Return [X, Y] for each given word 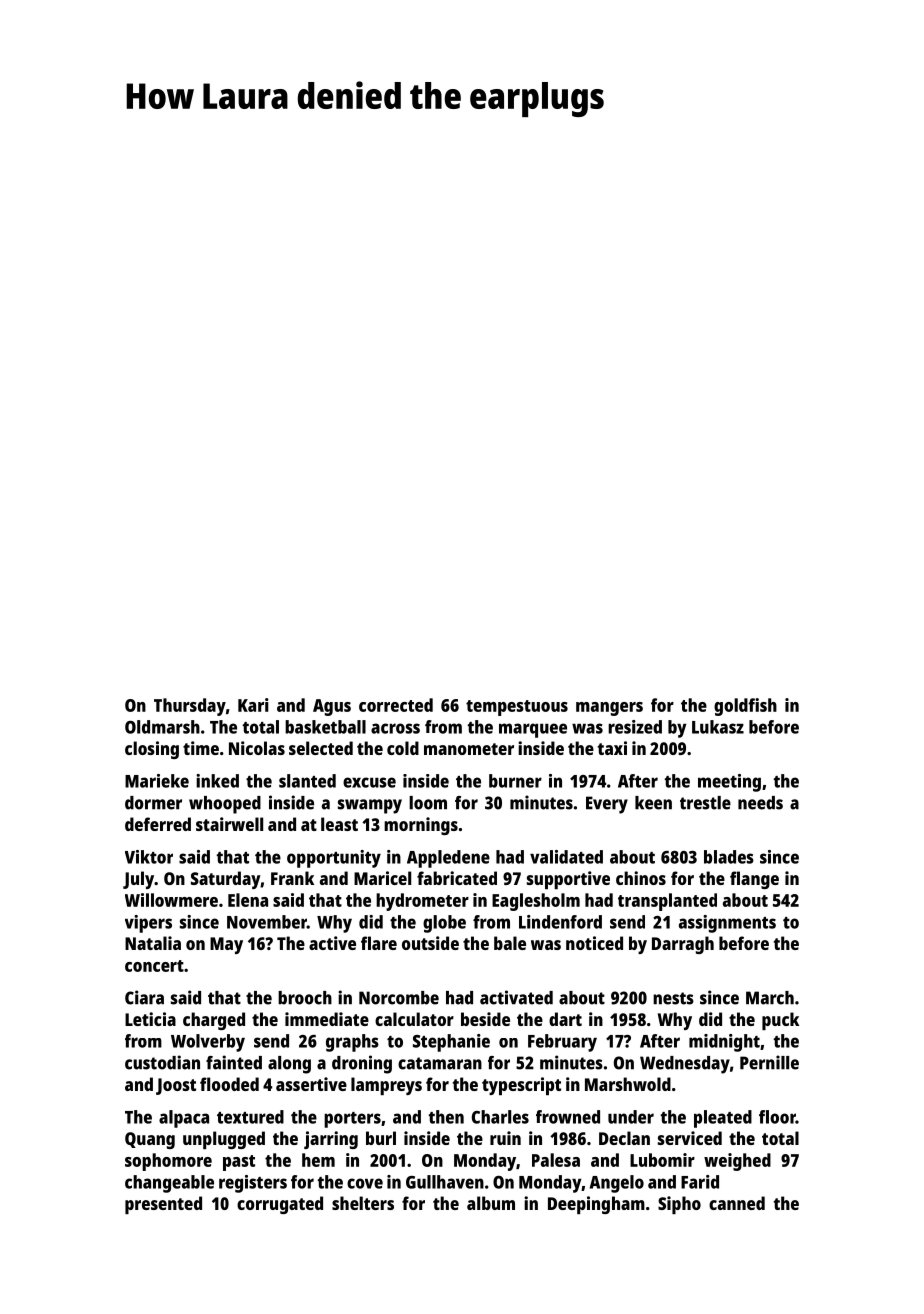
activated [516, 997]
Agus [332, 707]
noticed [594, 943]
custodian [162, 1062]
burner [515, 781]
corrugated [280, 1205]
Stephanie [451, 1043]
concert [154, 966]
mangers [609, 709]
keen [653, 803]
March [770, 998]
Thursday [190, 707]
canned [737, 1203]
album [491, 1203]
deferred [158, 824]
